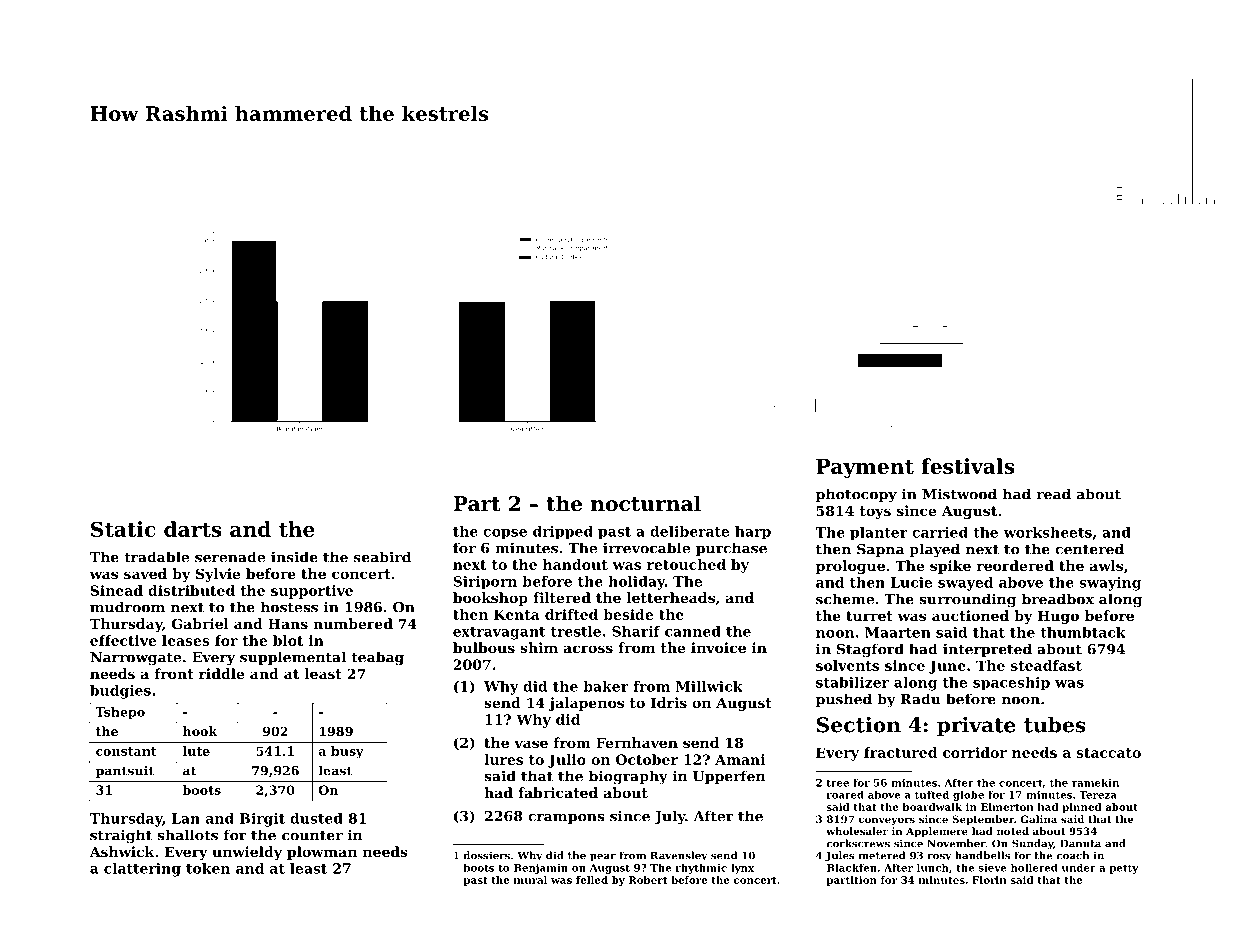  Describe the element at coordinates (142, 870) in the page. I see `clattering` at that location.
